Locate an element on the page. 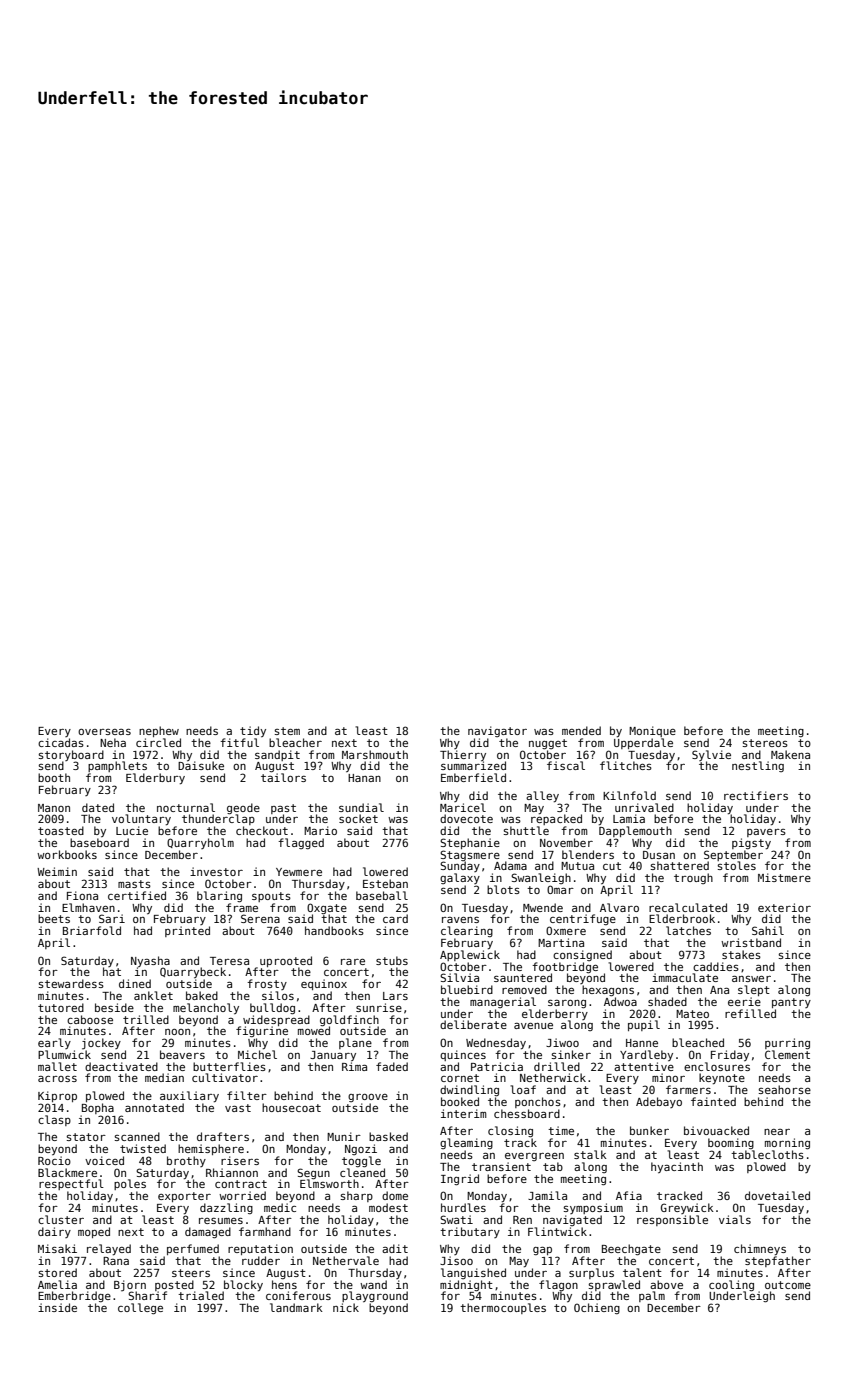 This document has height=1400, width=849. overseas is located at coordinates (104, 732).
